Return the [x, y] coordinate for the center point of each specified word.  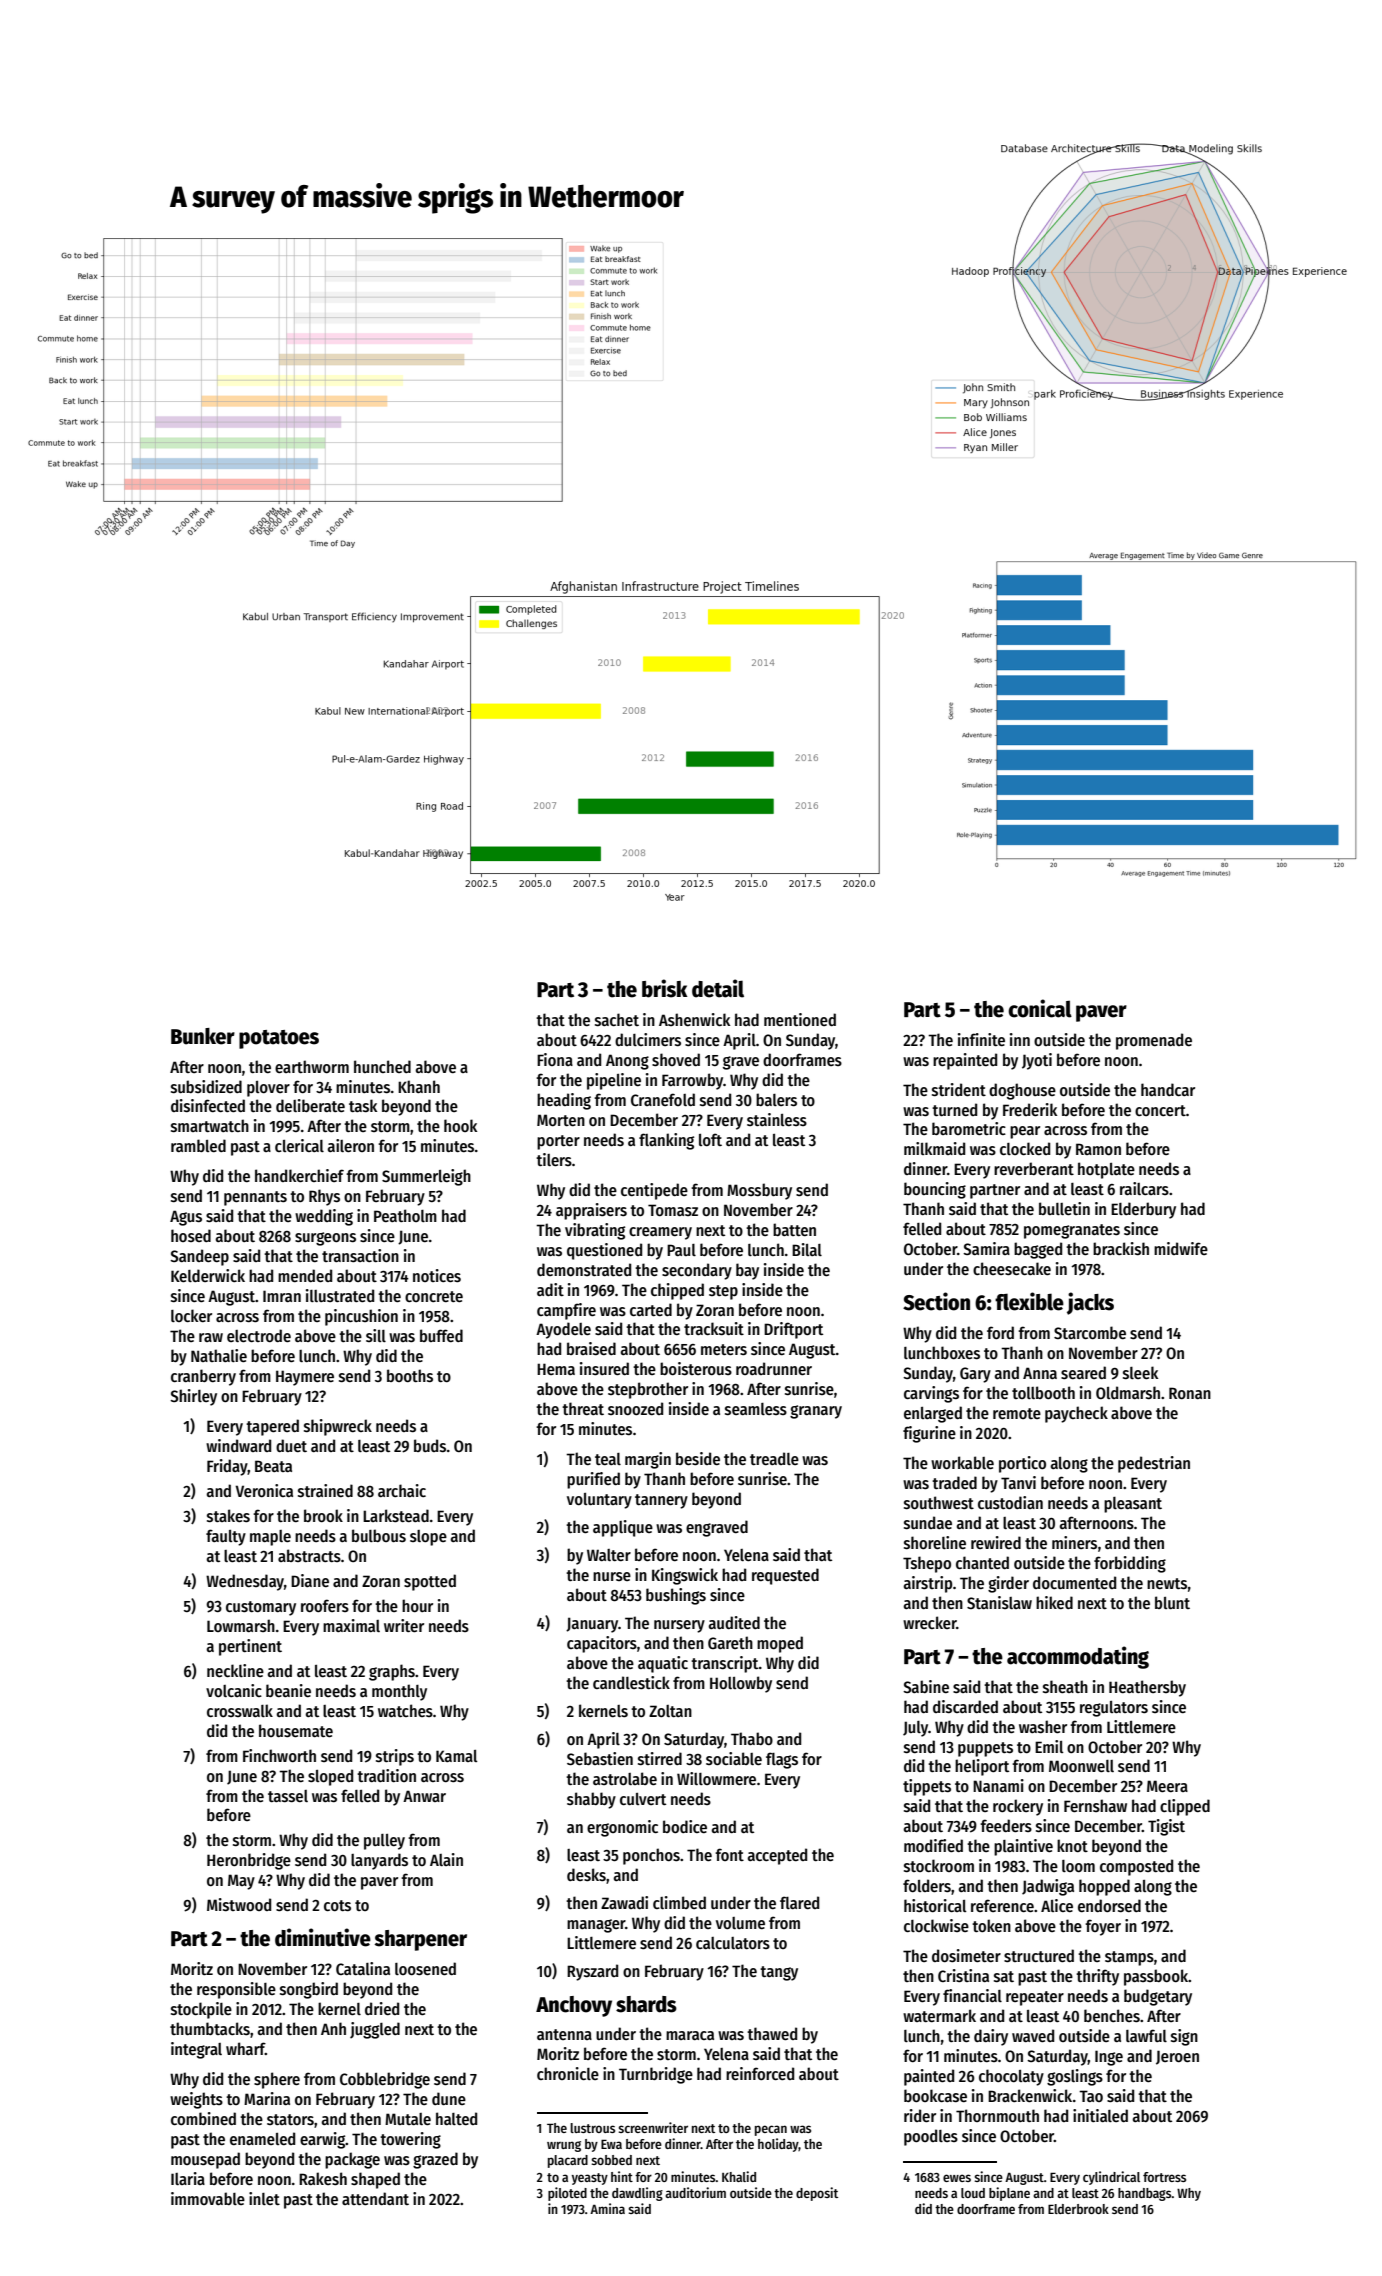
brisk [665, 988]
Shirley [193, 1397]
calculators [733, 1943]
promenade [1154, 1041]
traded [954, 1482]
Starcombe [1090, 1332]
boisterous [696, 1368]
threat [583, 1408]
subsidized [206, 1086]
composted [1136, 1867]
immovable [208, 2198]
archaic [402, 1490]
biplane [1009, 2194]
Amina [607, 2208]
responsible [236, 1990]
